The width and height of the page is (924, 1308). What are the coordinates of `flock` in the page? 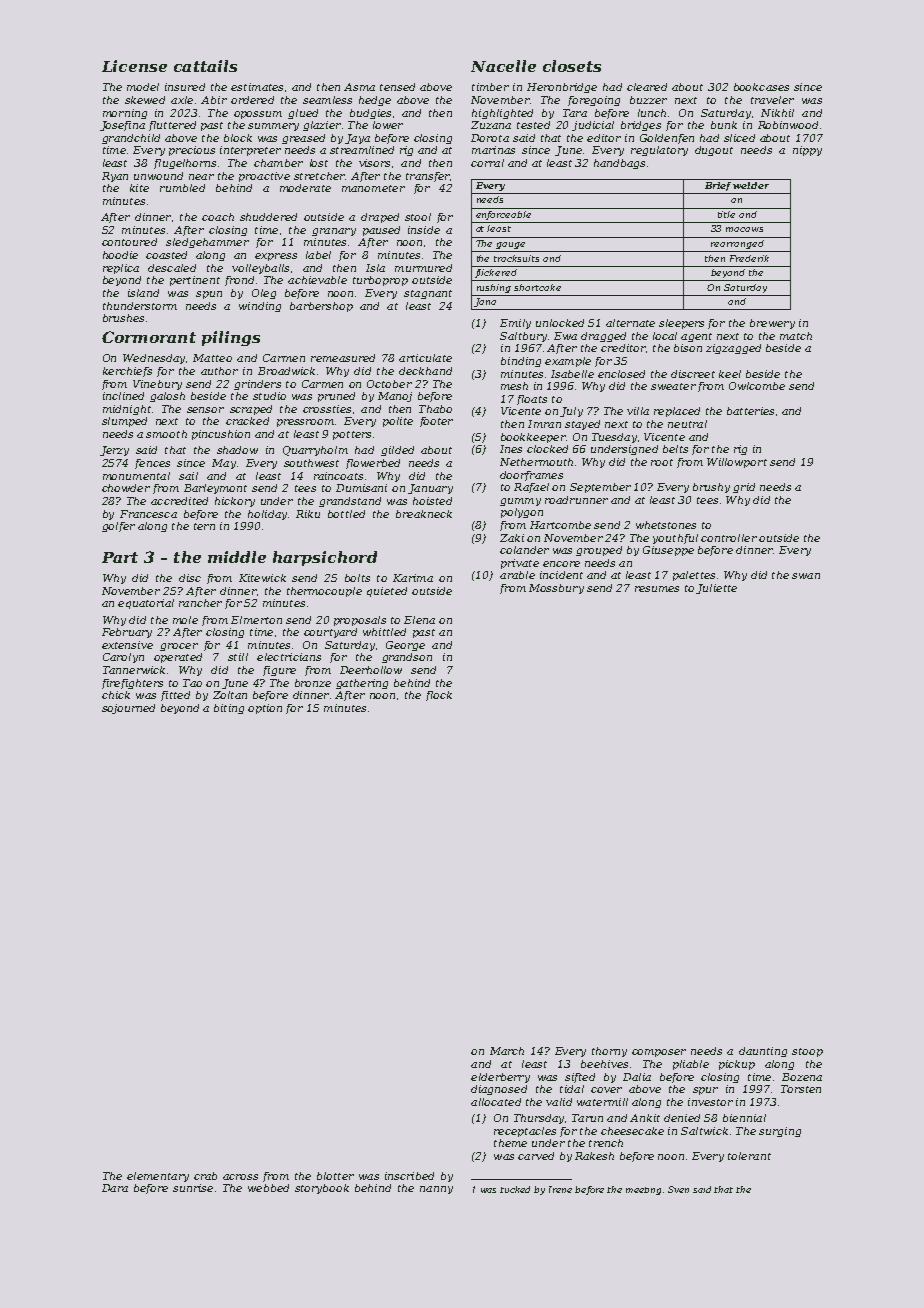 It's located at (439, 696).
